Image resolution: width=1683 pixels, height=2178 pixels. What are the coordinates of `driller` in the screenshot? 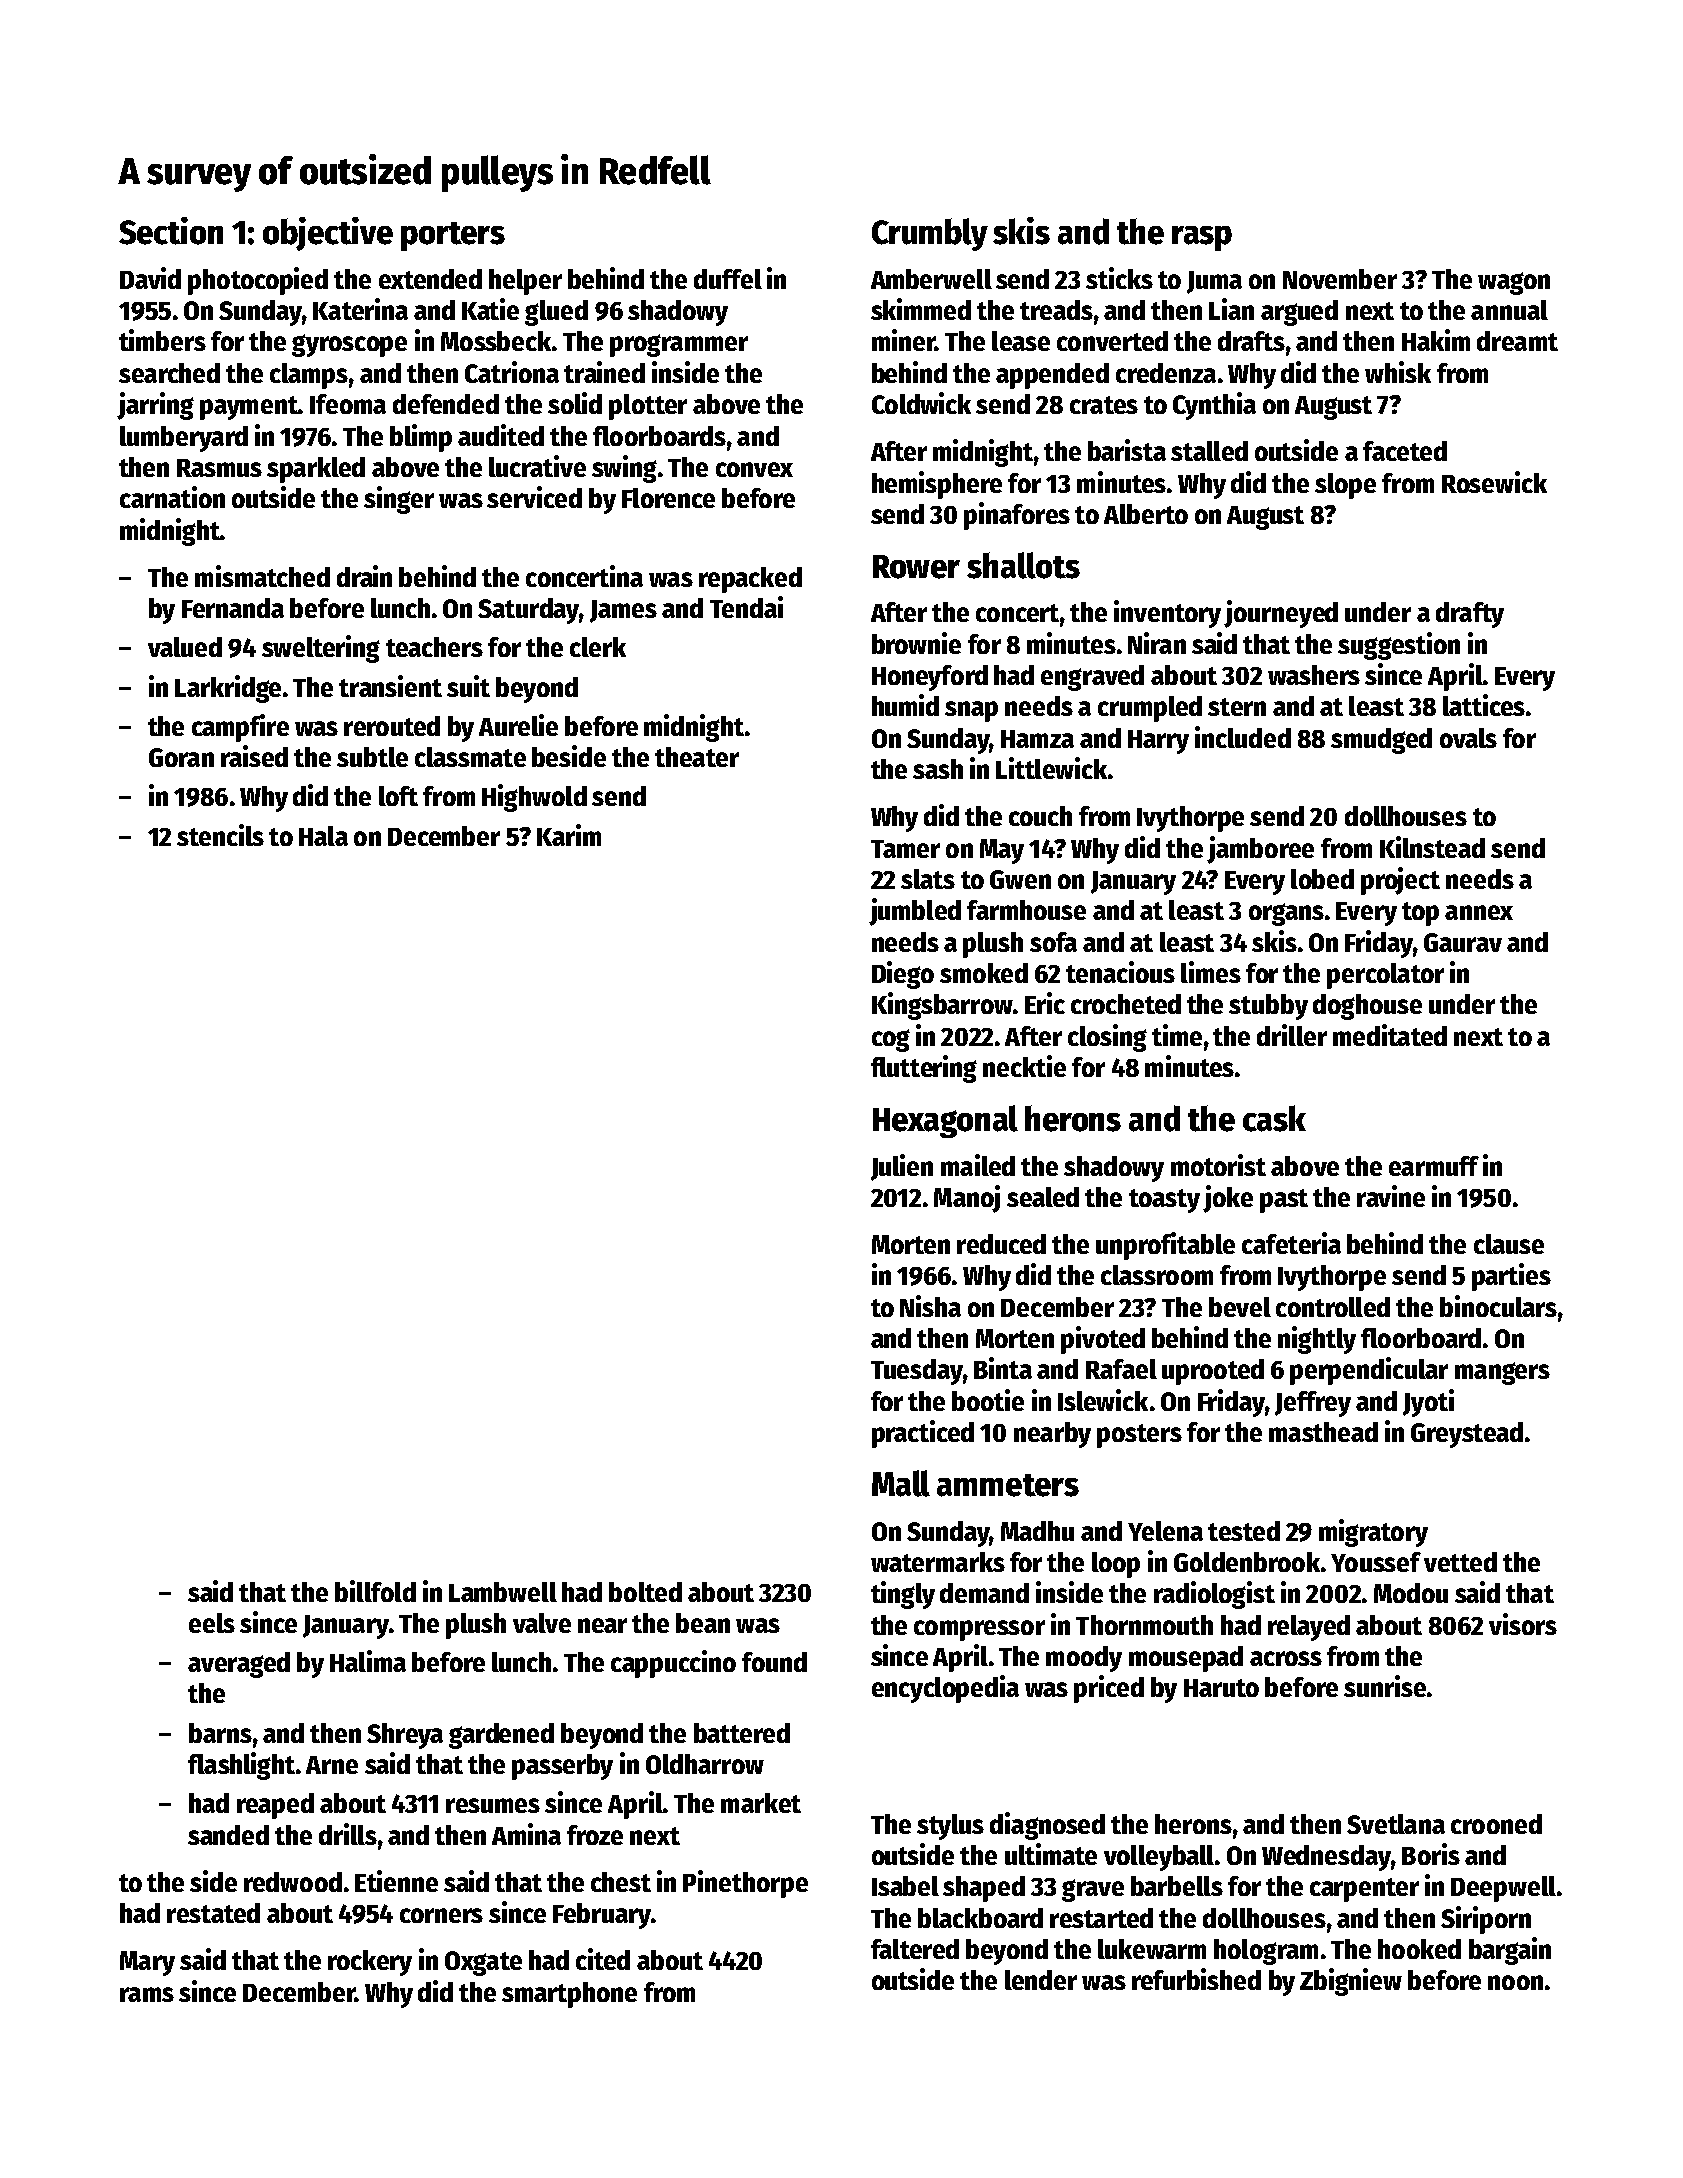 It's located at (1292, 1035).
